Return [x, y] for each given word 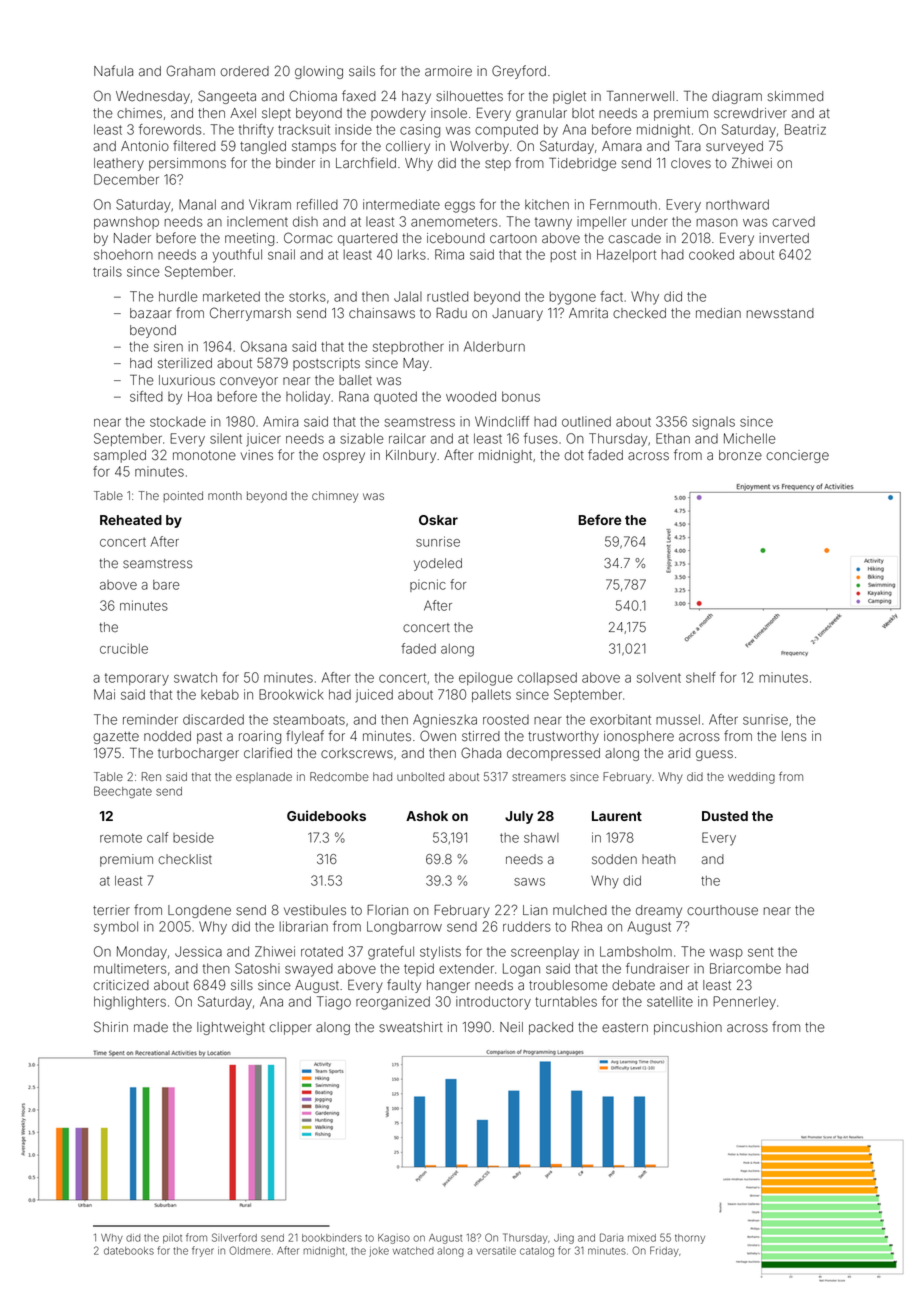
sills [242, 985]
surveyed [734, 147]
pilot [172, 1239]
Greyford [519, 72]
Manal [197, 204]
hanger [448, 986]
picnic [428, 585]
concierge [797, 456]
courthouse [722, 910]
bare [166, 585]
